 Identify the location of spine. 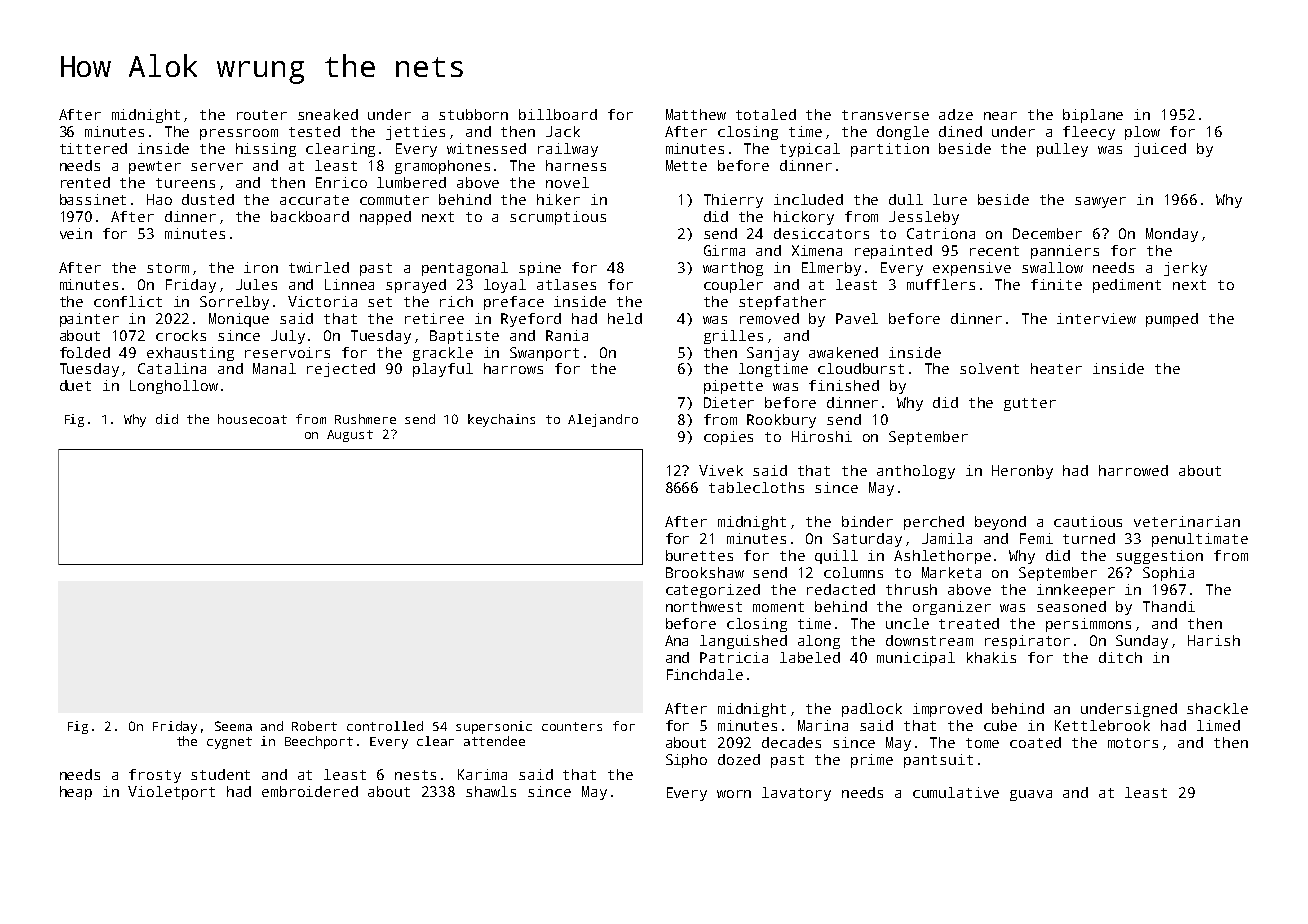
(540, 269).
